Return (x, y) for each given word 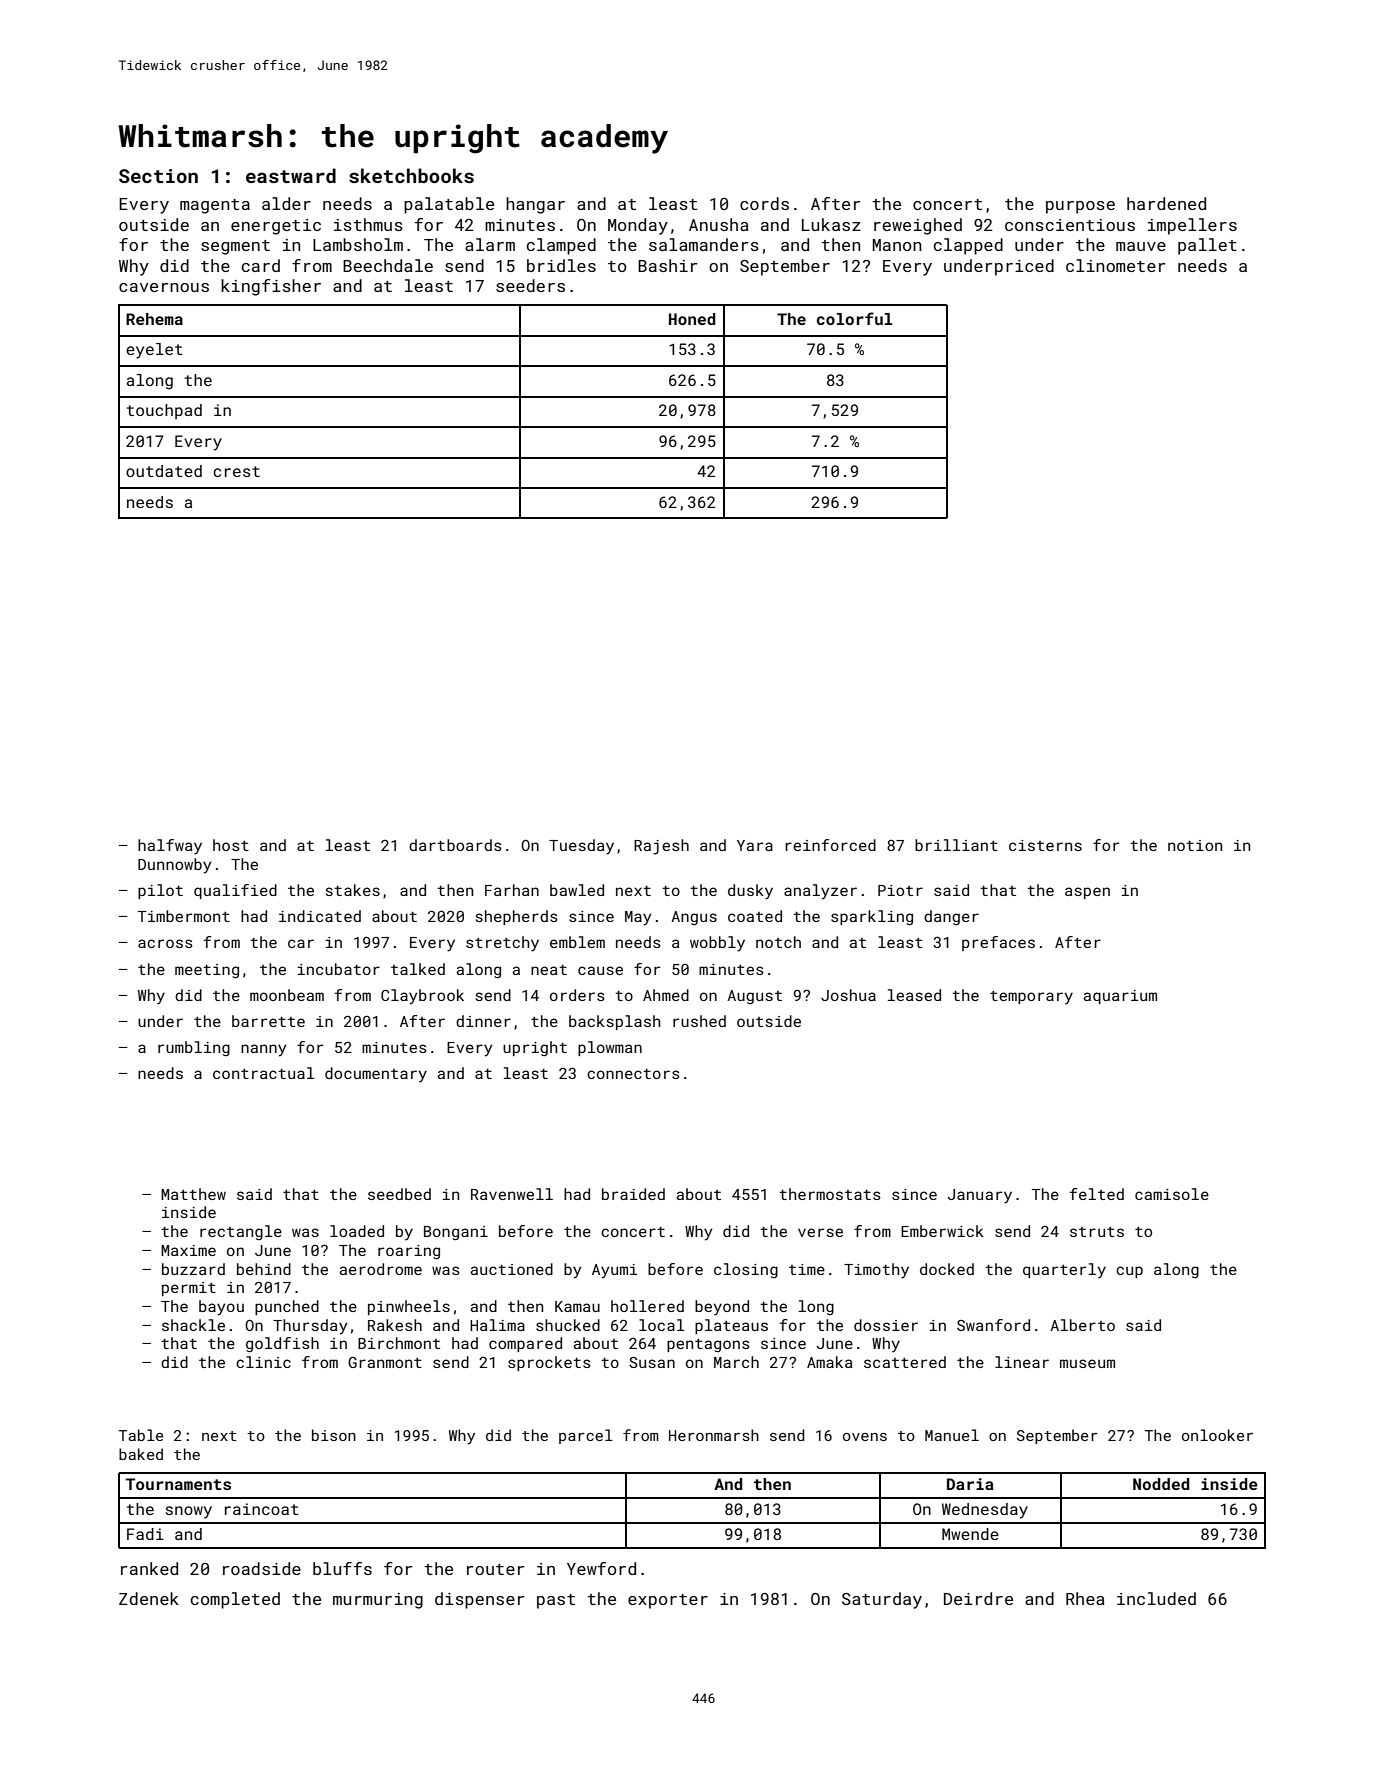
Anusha (719, 224)
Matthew (193, 1194)
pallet (1207, 246)
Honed (692, 319)
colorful (854, 318)
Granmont (385, 1362)
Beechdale (388, 265)
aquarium (1120, 997)
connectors (633, 1074)
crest (236, 471)
